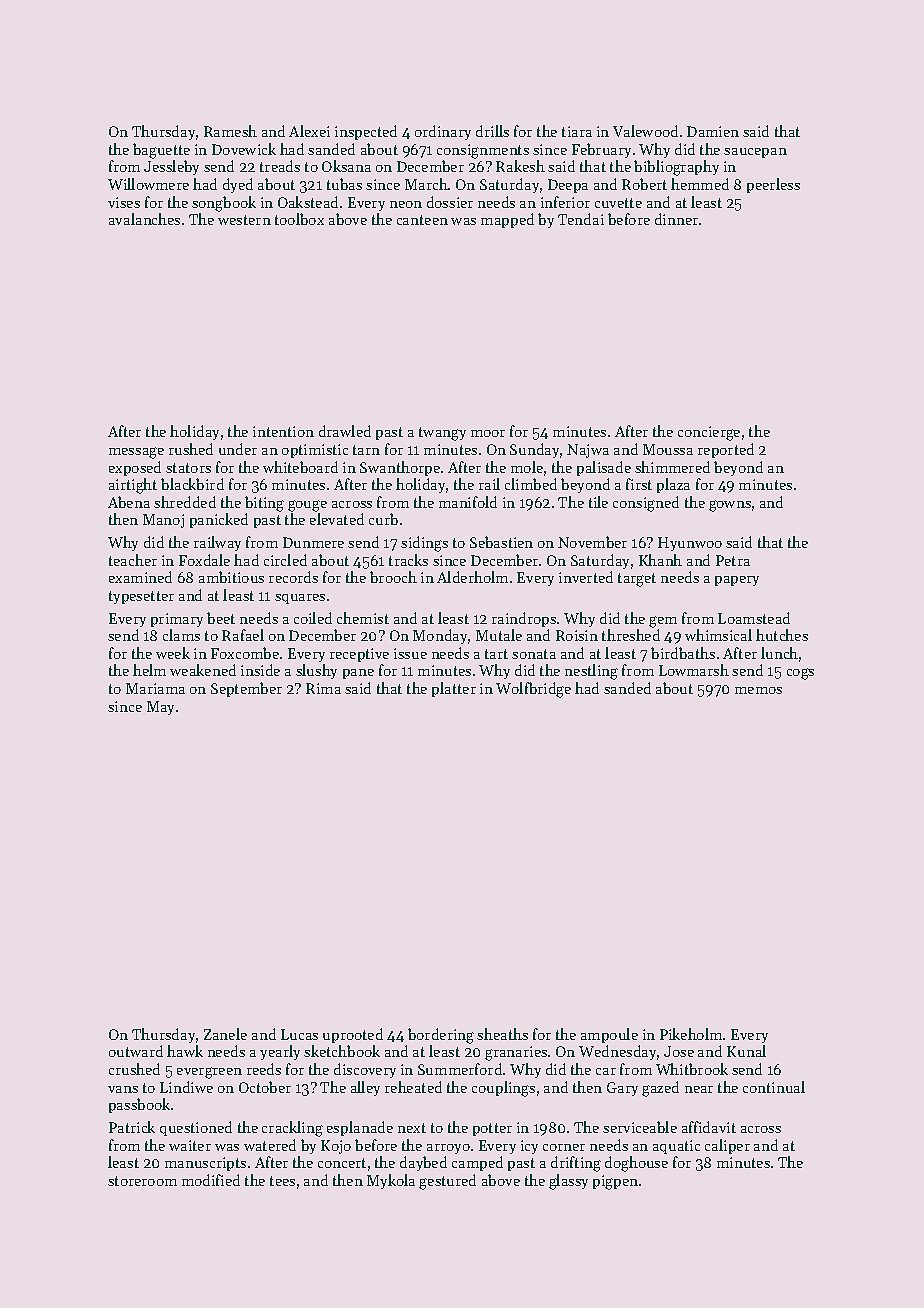 The image size is (924, 1308). What do you see at coordinates (211, 1180) in the screenshot?
I see `modified` at bounding box center [211, 1180].
